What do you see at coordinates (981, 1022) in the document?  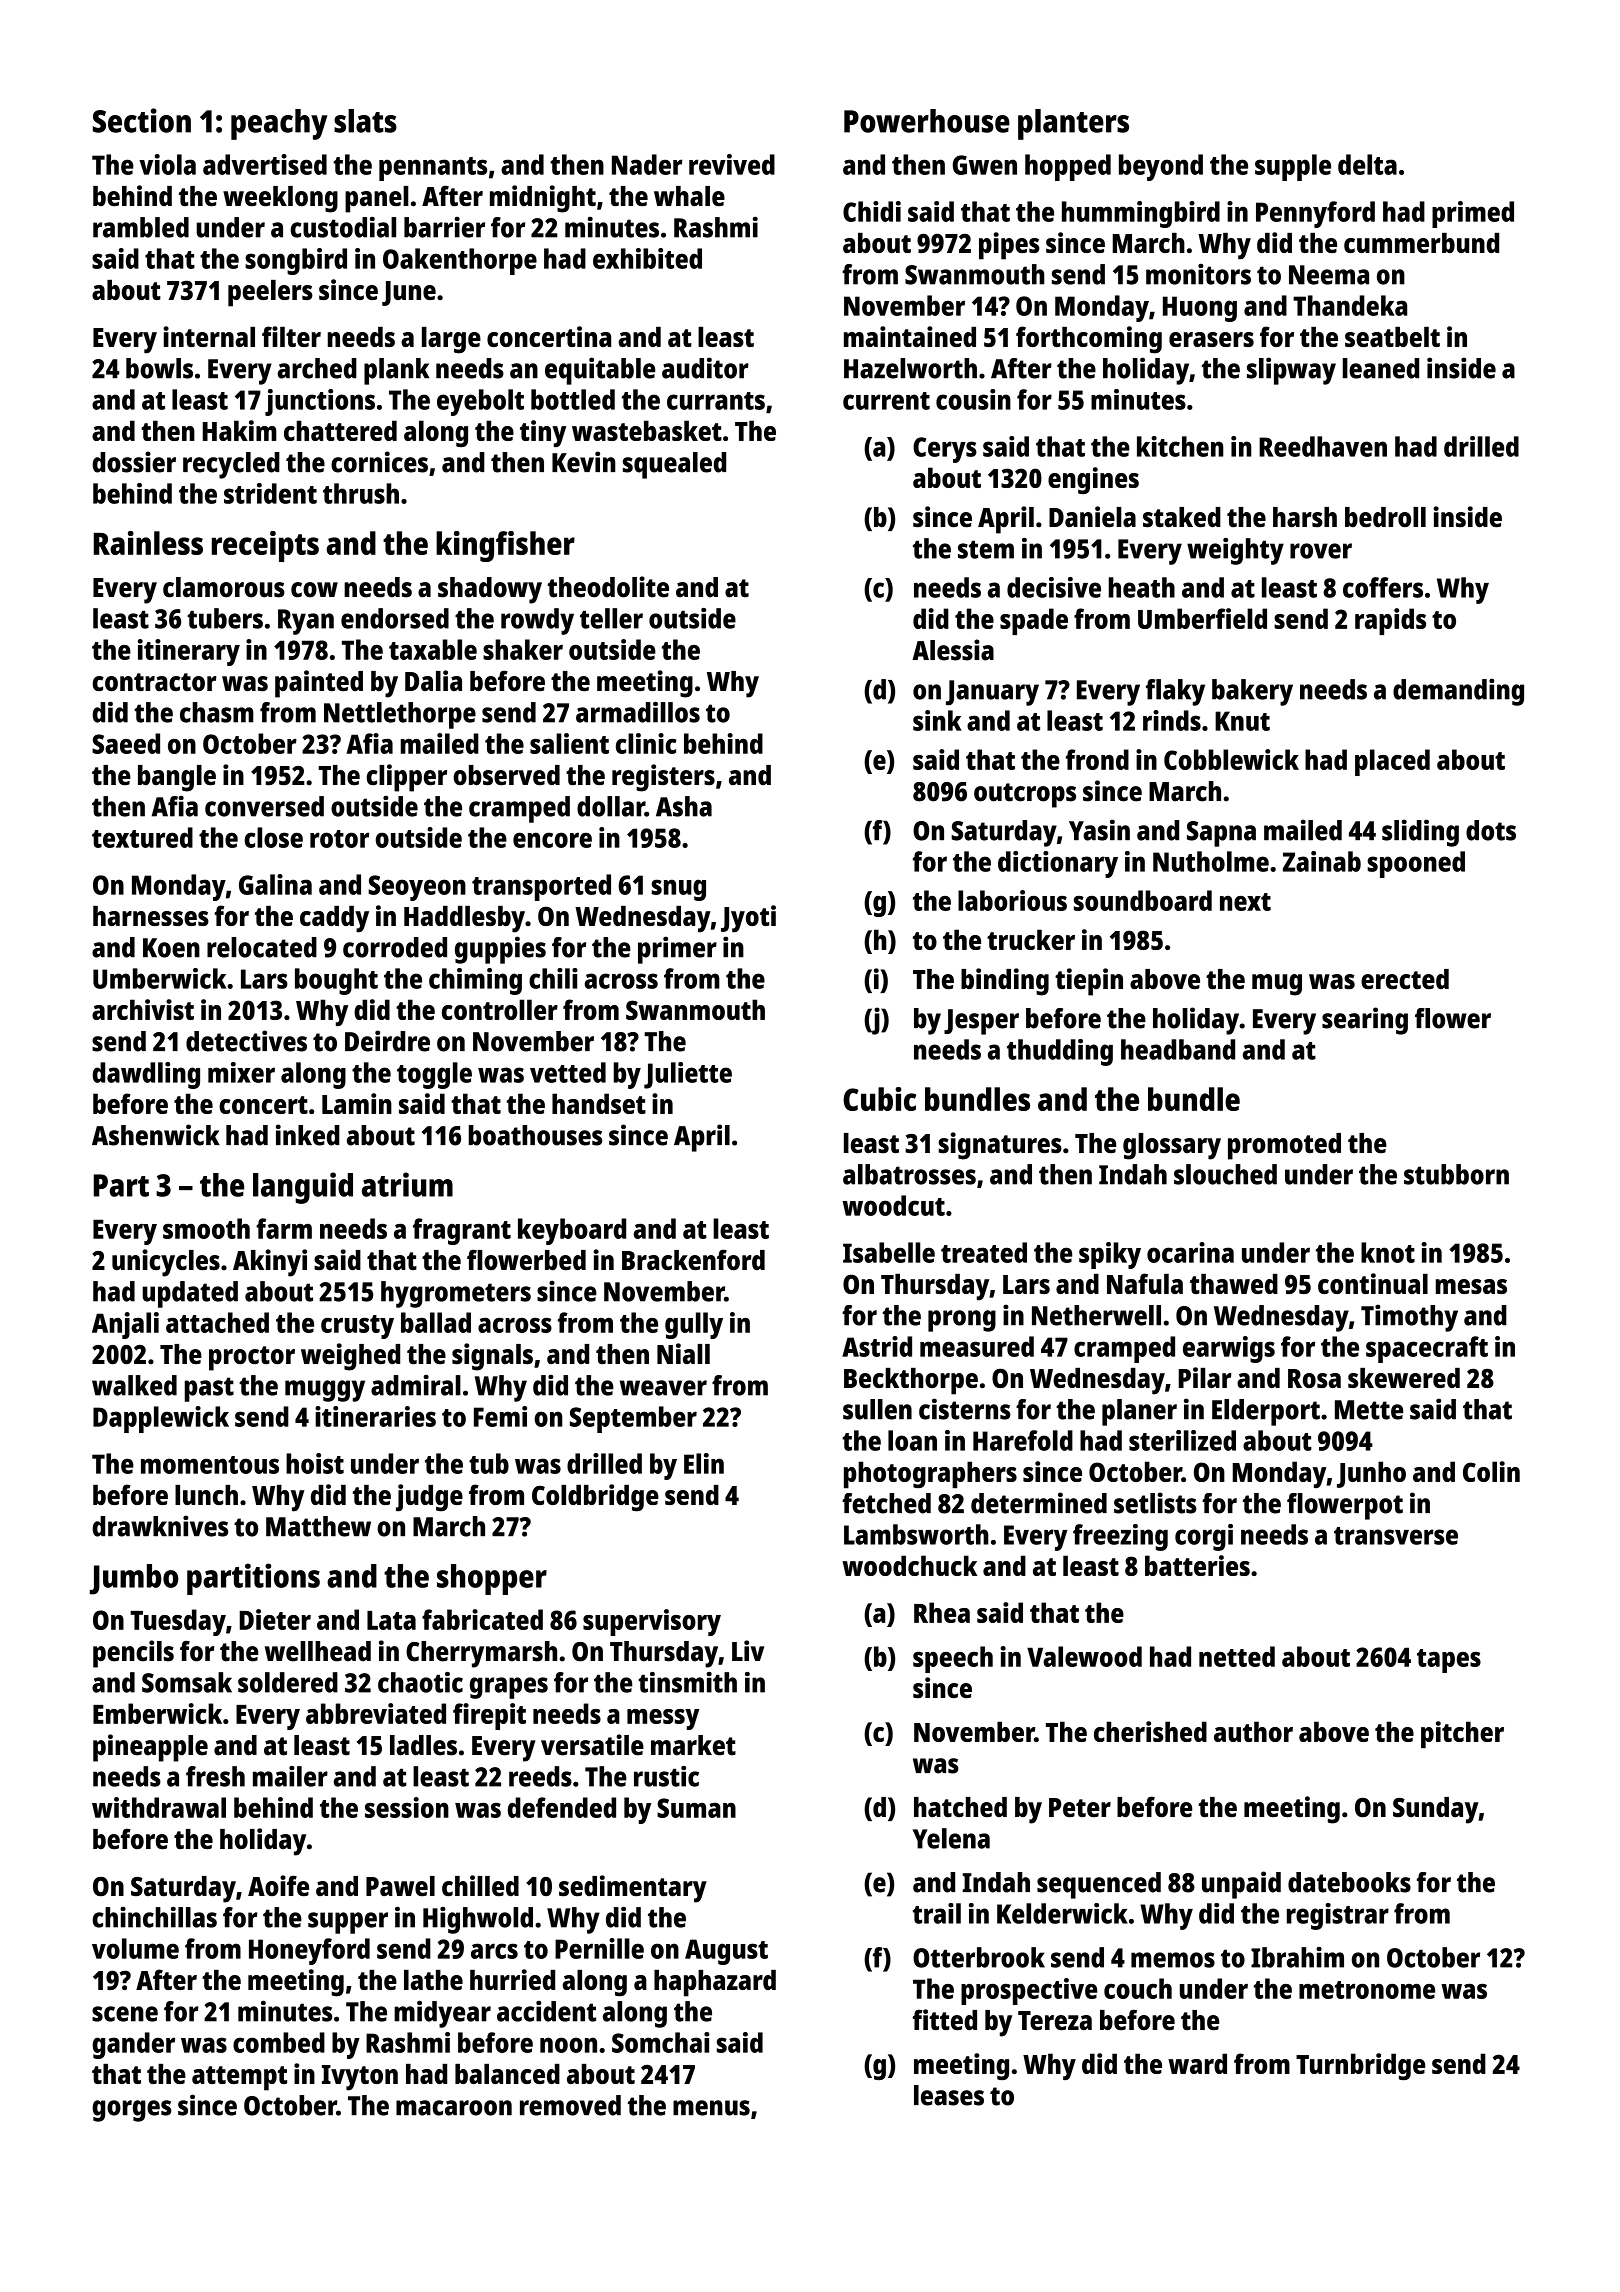 I see `Jesper` at bounding box center [981, 1022].
